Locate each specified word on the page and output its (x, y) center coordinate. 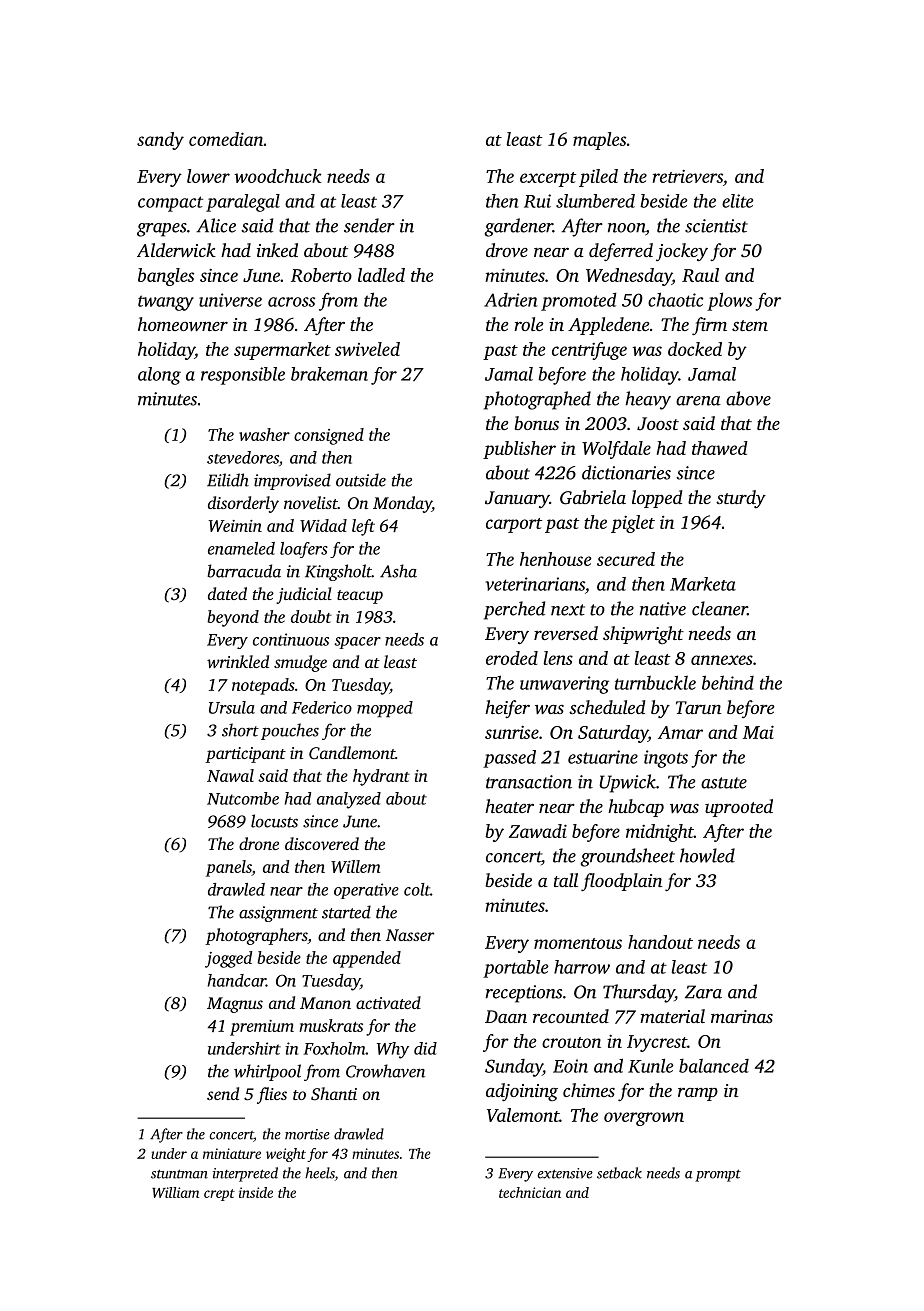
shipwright (643, 635)
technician (530, 1192)
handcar (237, 980)
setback (619, 1173)
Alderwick (176, 250)
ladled (381, 275)
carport (514, 525)
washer (264, 434)
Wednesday (629, 277)
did (425, 1048)
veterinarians (535, 584)
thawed (720, 448)
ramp (698, 1094)
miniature (232, 1153)
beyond (233, 618)
